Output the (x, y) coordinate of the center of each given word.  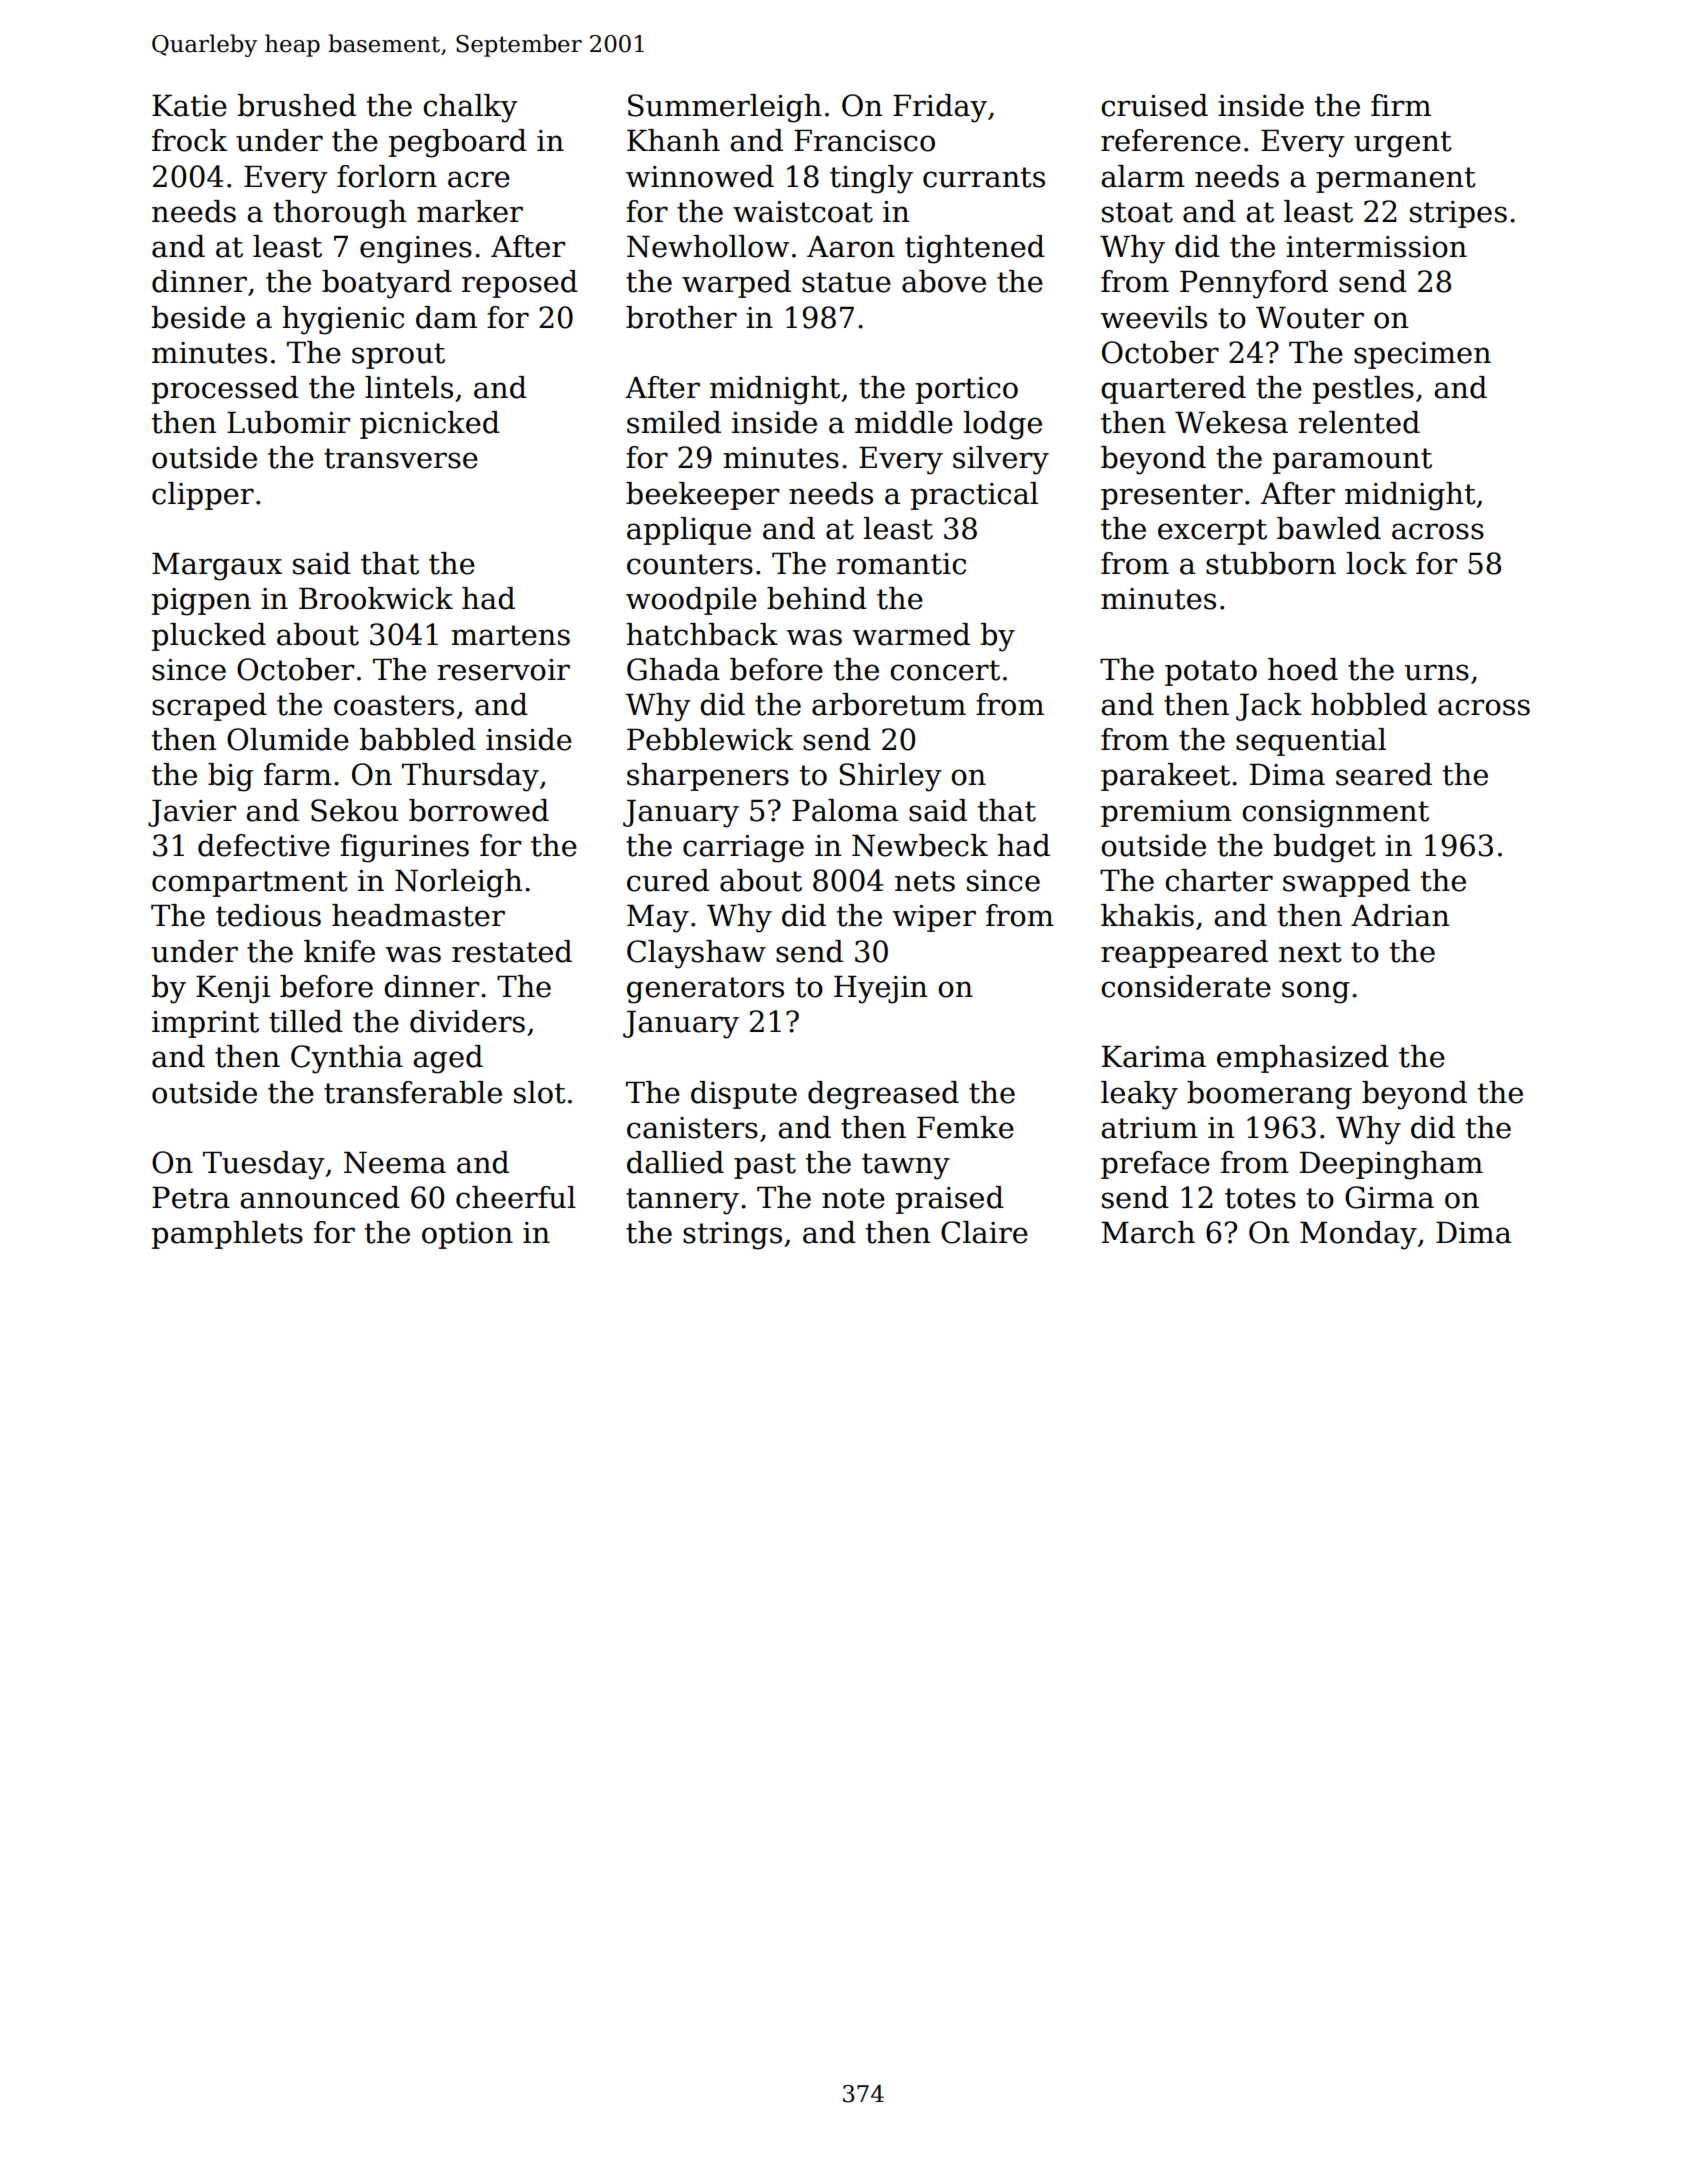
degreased (883, 1095)
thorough (339, 214)
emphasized (1303, 1059)
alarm (1143, 176)
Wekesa (1231, 422)
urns (1436, 672)
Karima (1154, 1057)
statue (846, 282)
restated (512, 951)
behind (817, 598)
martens (510, 635)
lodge (1002, 425)
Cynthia (347, 1059)
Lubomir (288, 422)
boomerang (1269, 1095)
